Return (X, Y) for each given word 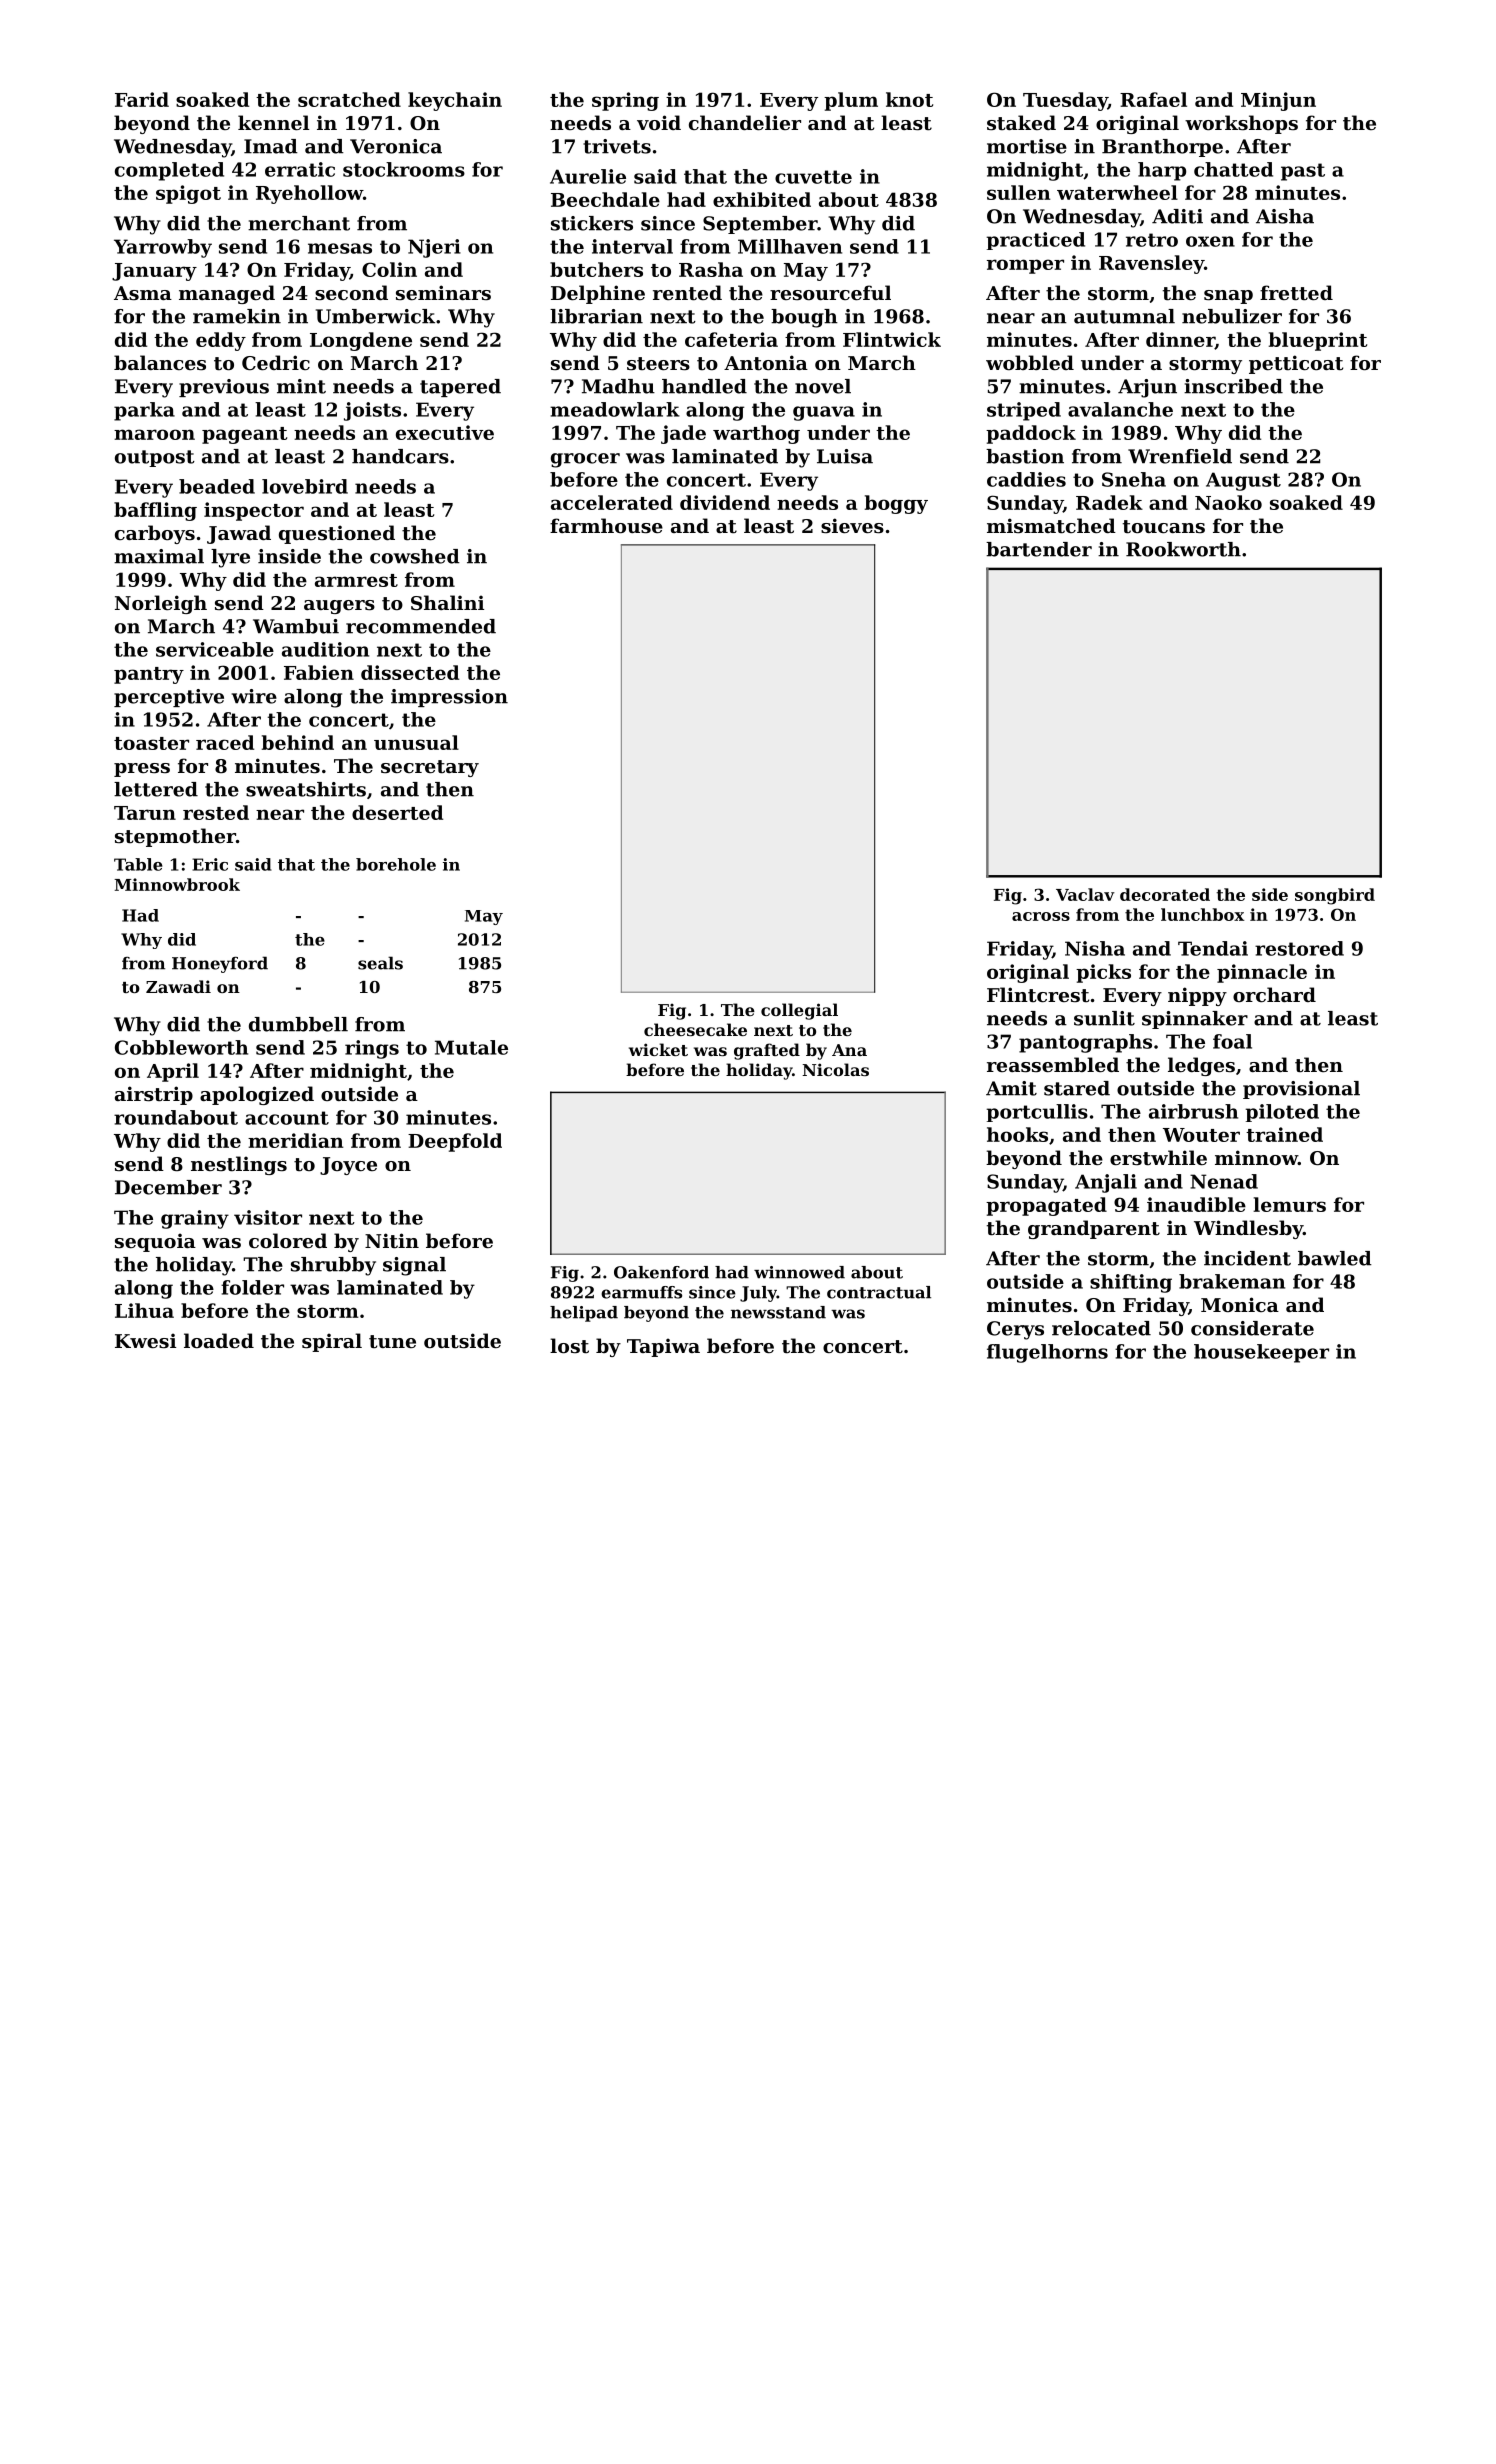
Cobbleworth (181, 1047)
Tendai (1213, 948)
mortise (1027, 146)
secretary (430, 768)
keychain (455, 101)
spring (625, 101)
